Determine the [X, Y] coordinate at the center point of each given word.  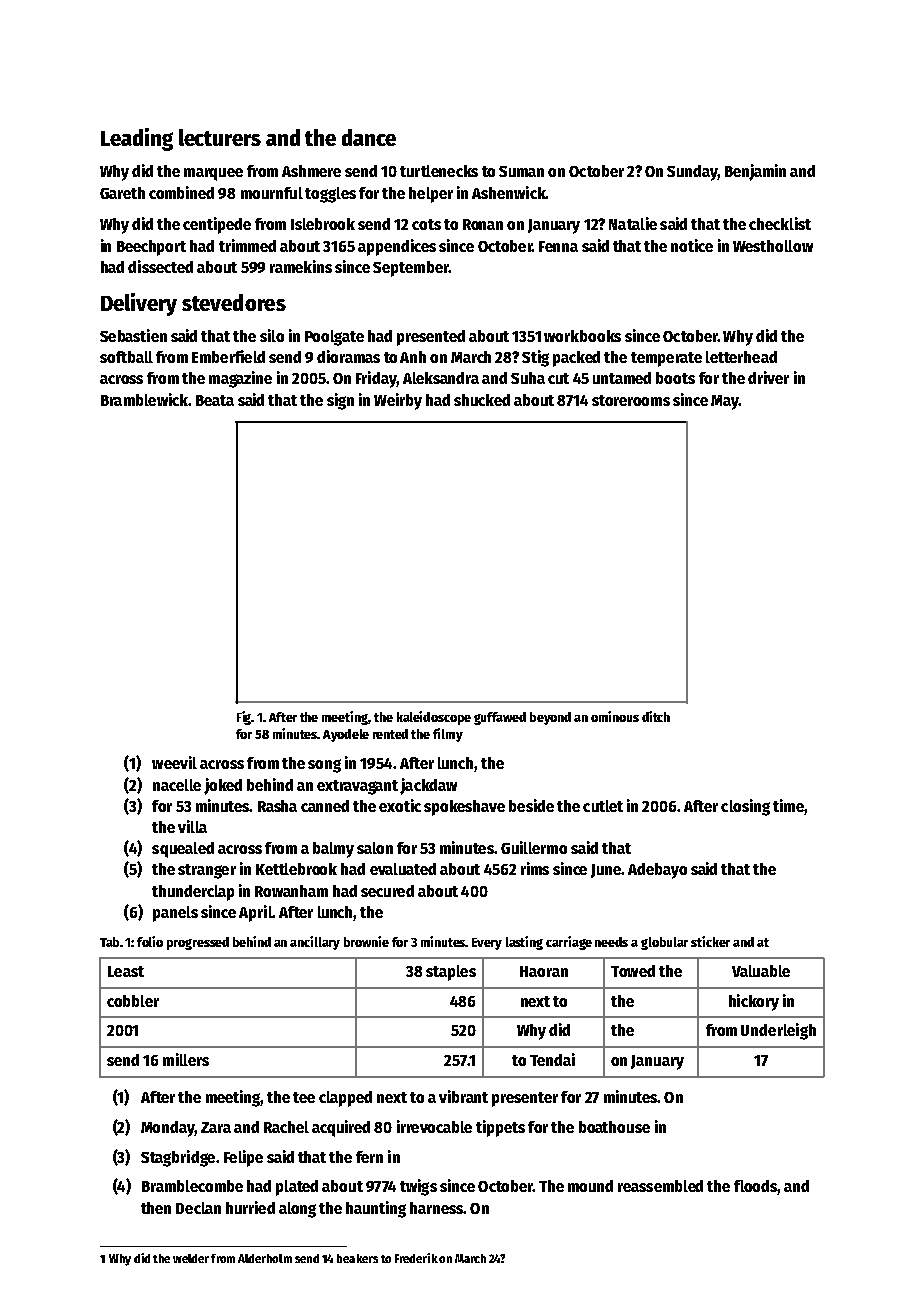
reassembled [660, 1186]
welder [191, 1258]
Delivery [139, 304]
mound [590, 1186]
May [725, 402]
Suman [521, 171]
